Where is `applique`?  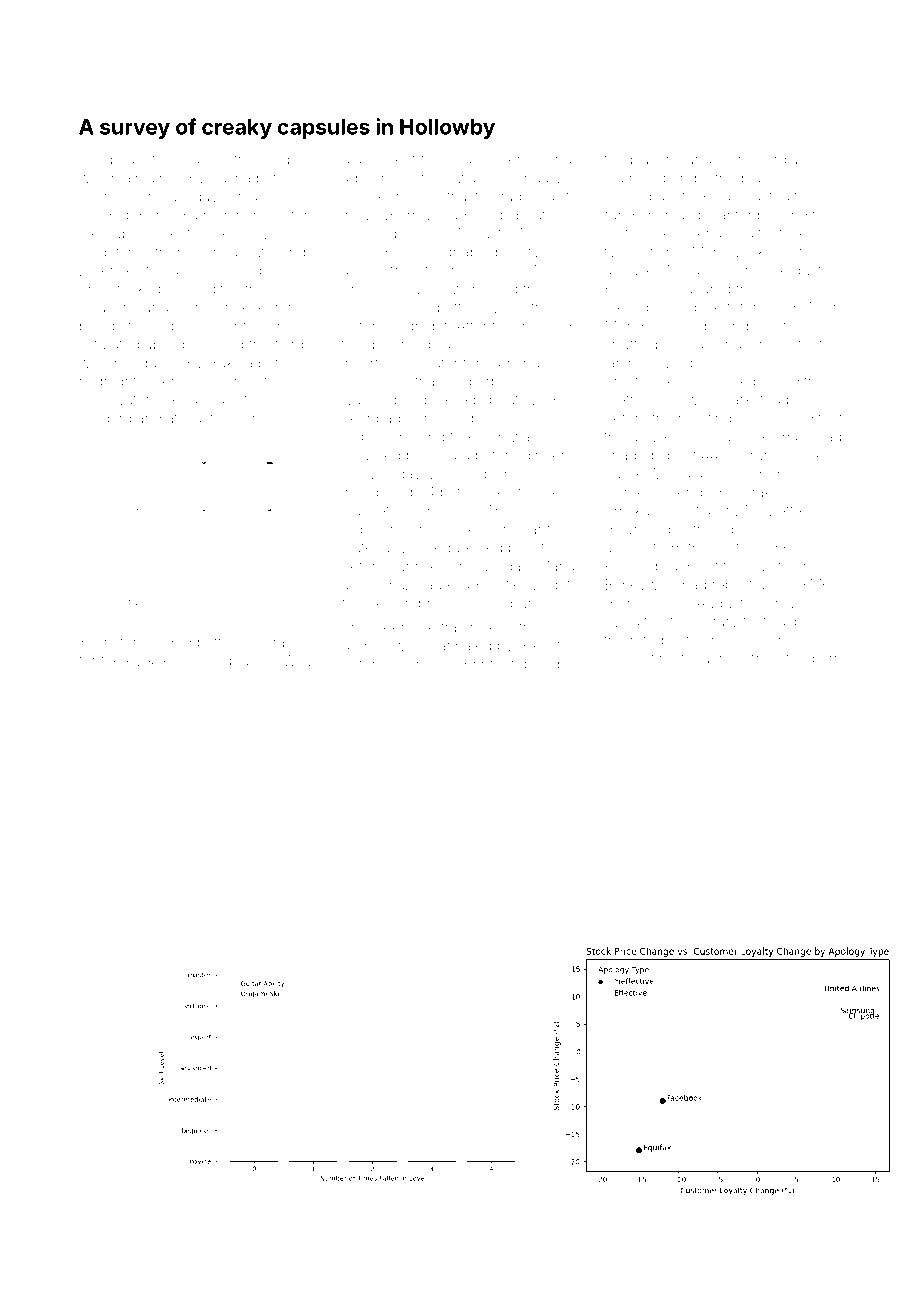 applique is located at coordinates (173, 346).
